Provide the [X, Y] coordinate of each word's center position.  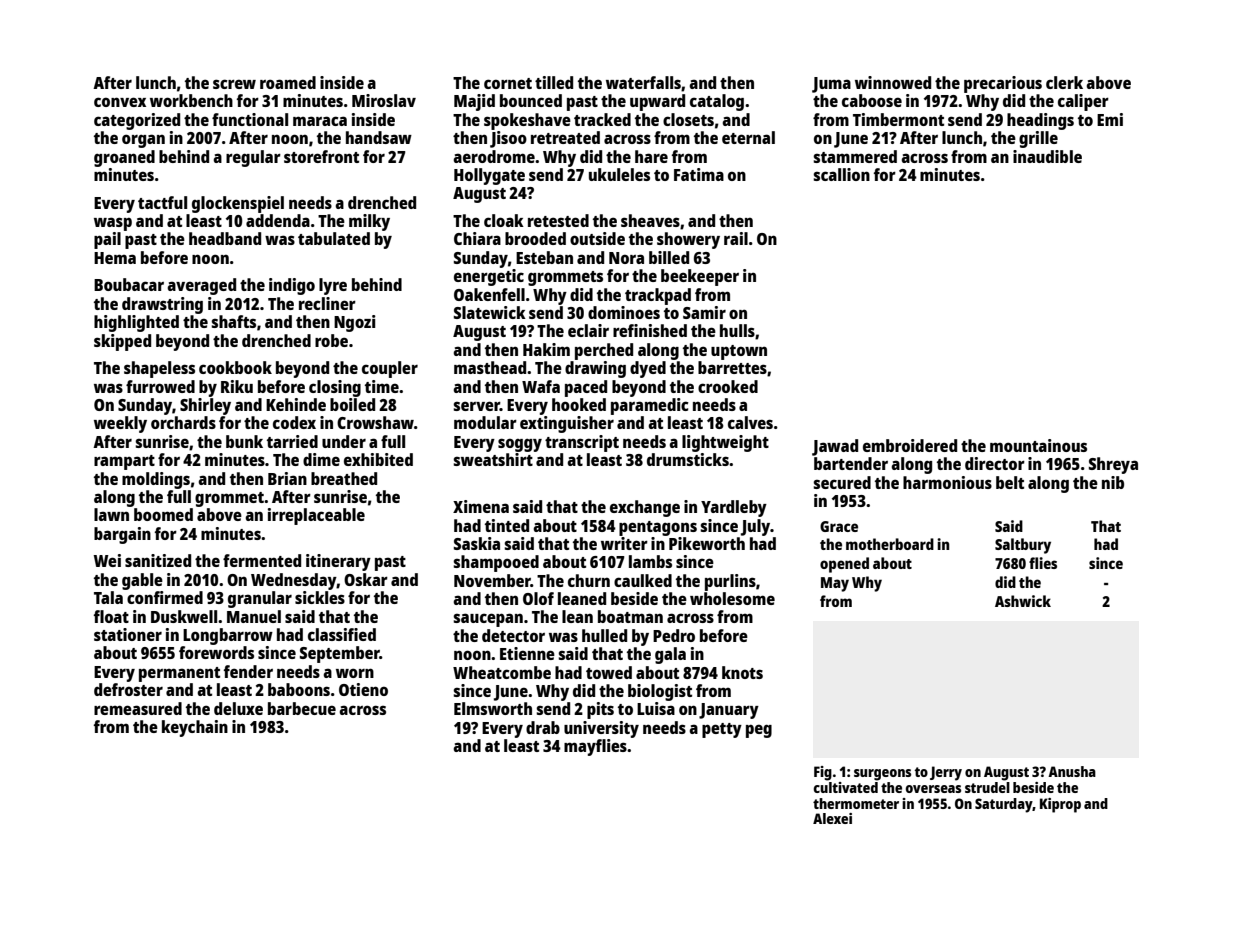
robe [331, 340]
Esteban [544, 257]
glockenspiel [238, 204]
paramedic [650, 406]
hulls [737, 330]
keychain [195, 728]
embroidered [910, 445]
